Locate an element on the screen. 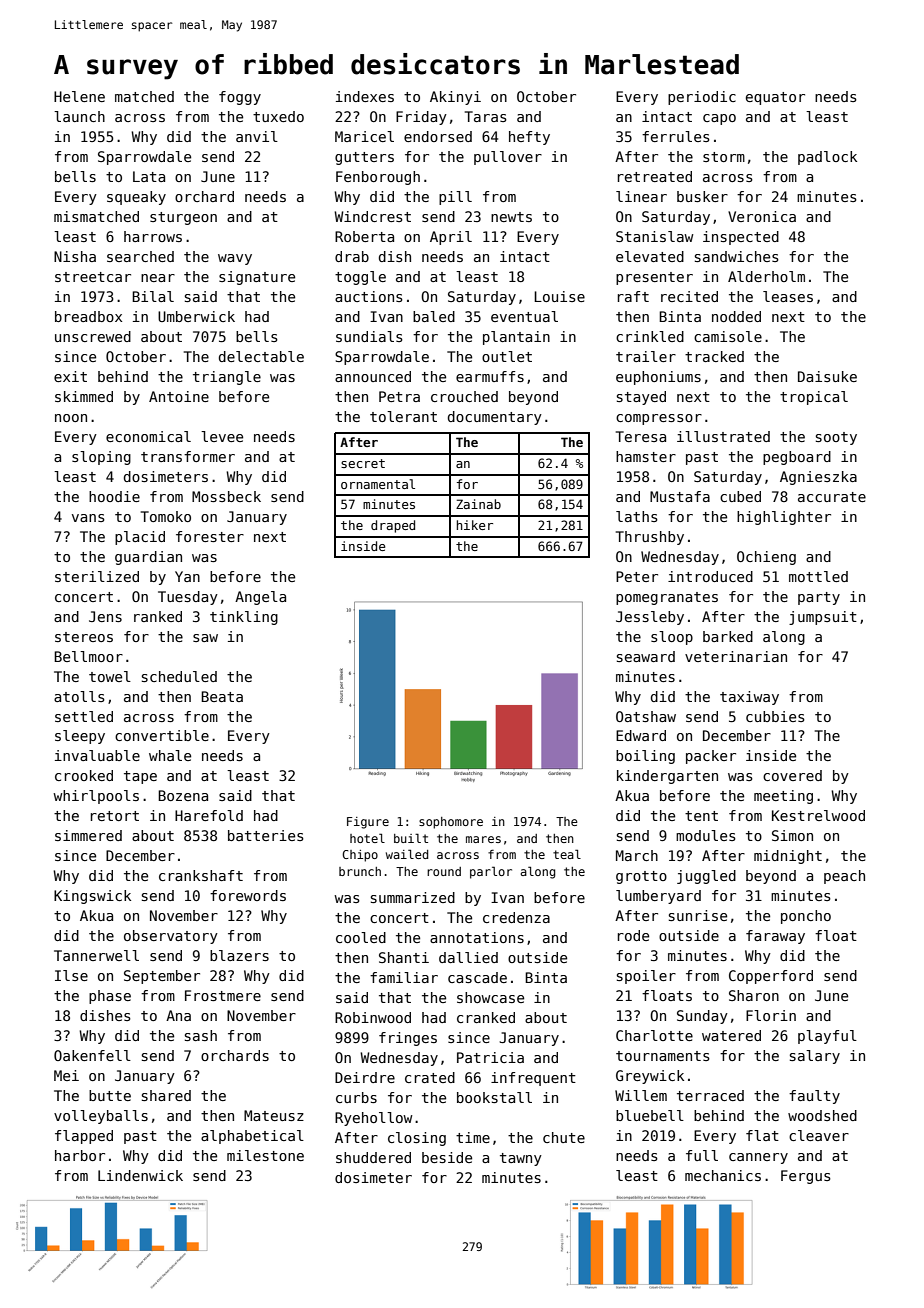  shared is located at coordinates (166, 1095).
